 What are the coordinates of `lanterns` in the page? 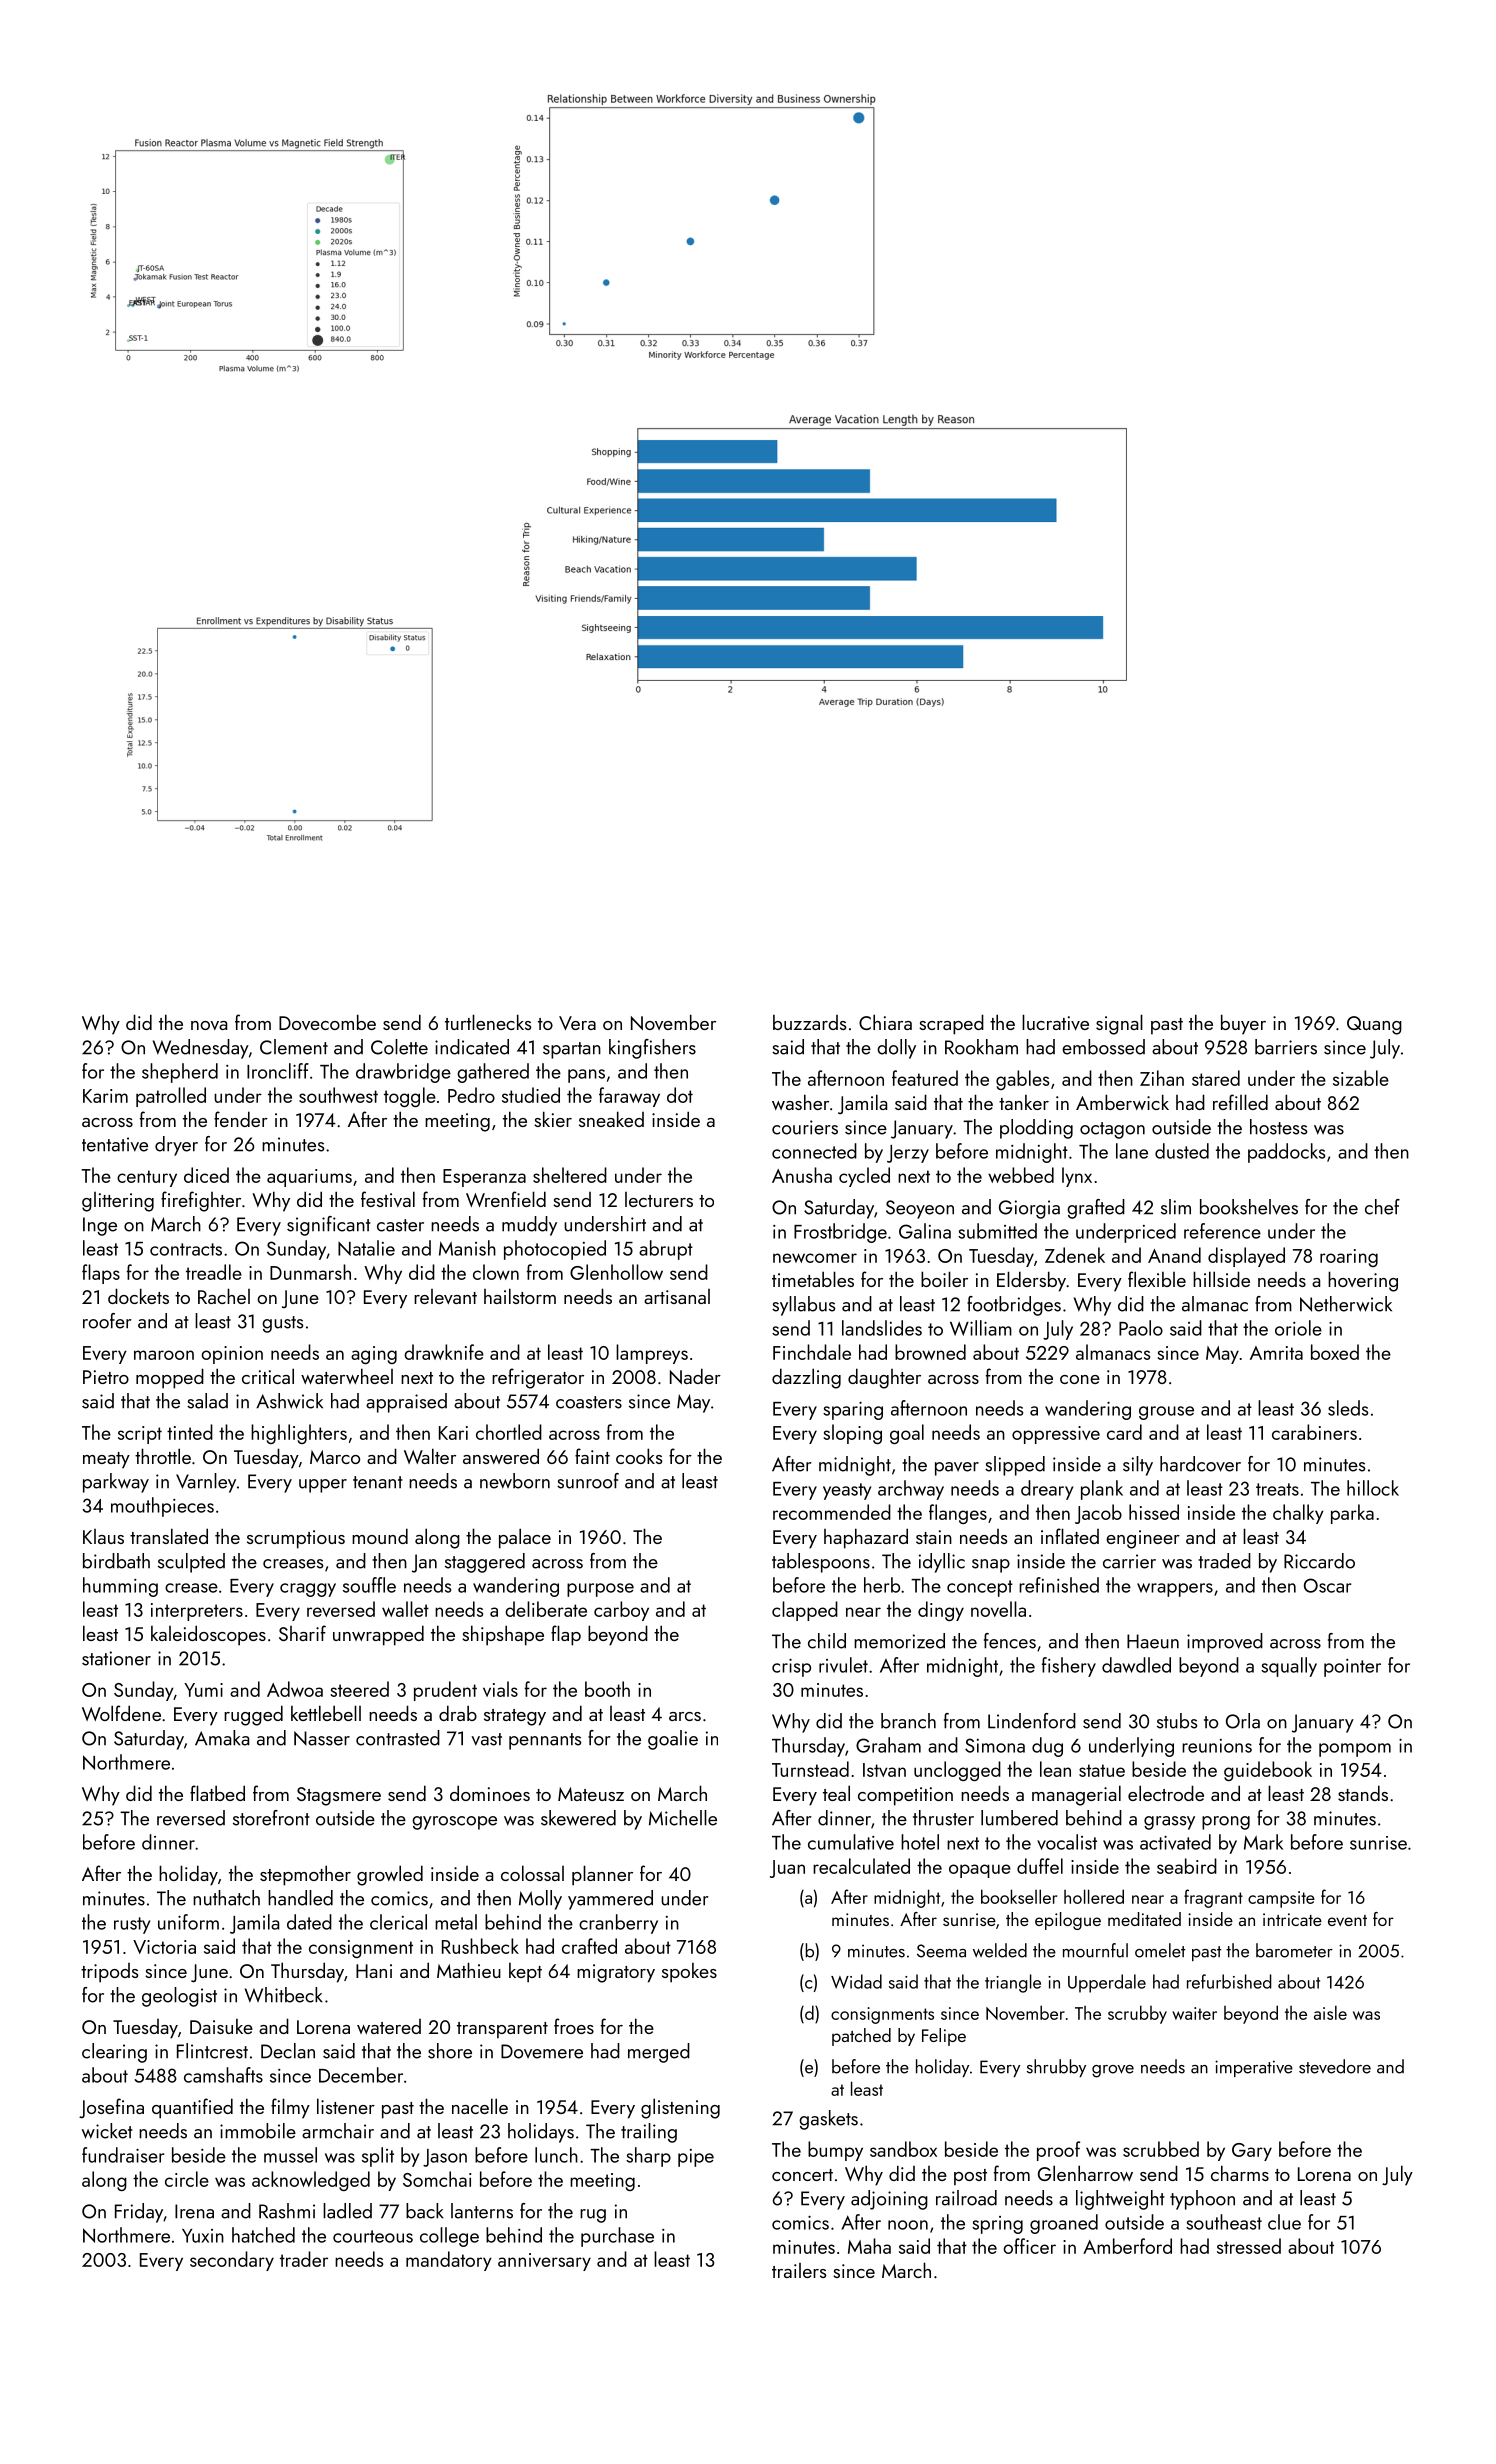 It's located at (482, 2211).
